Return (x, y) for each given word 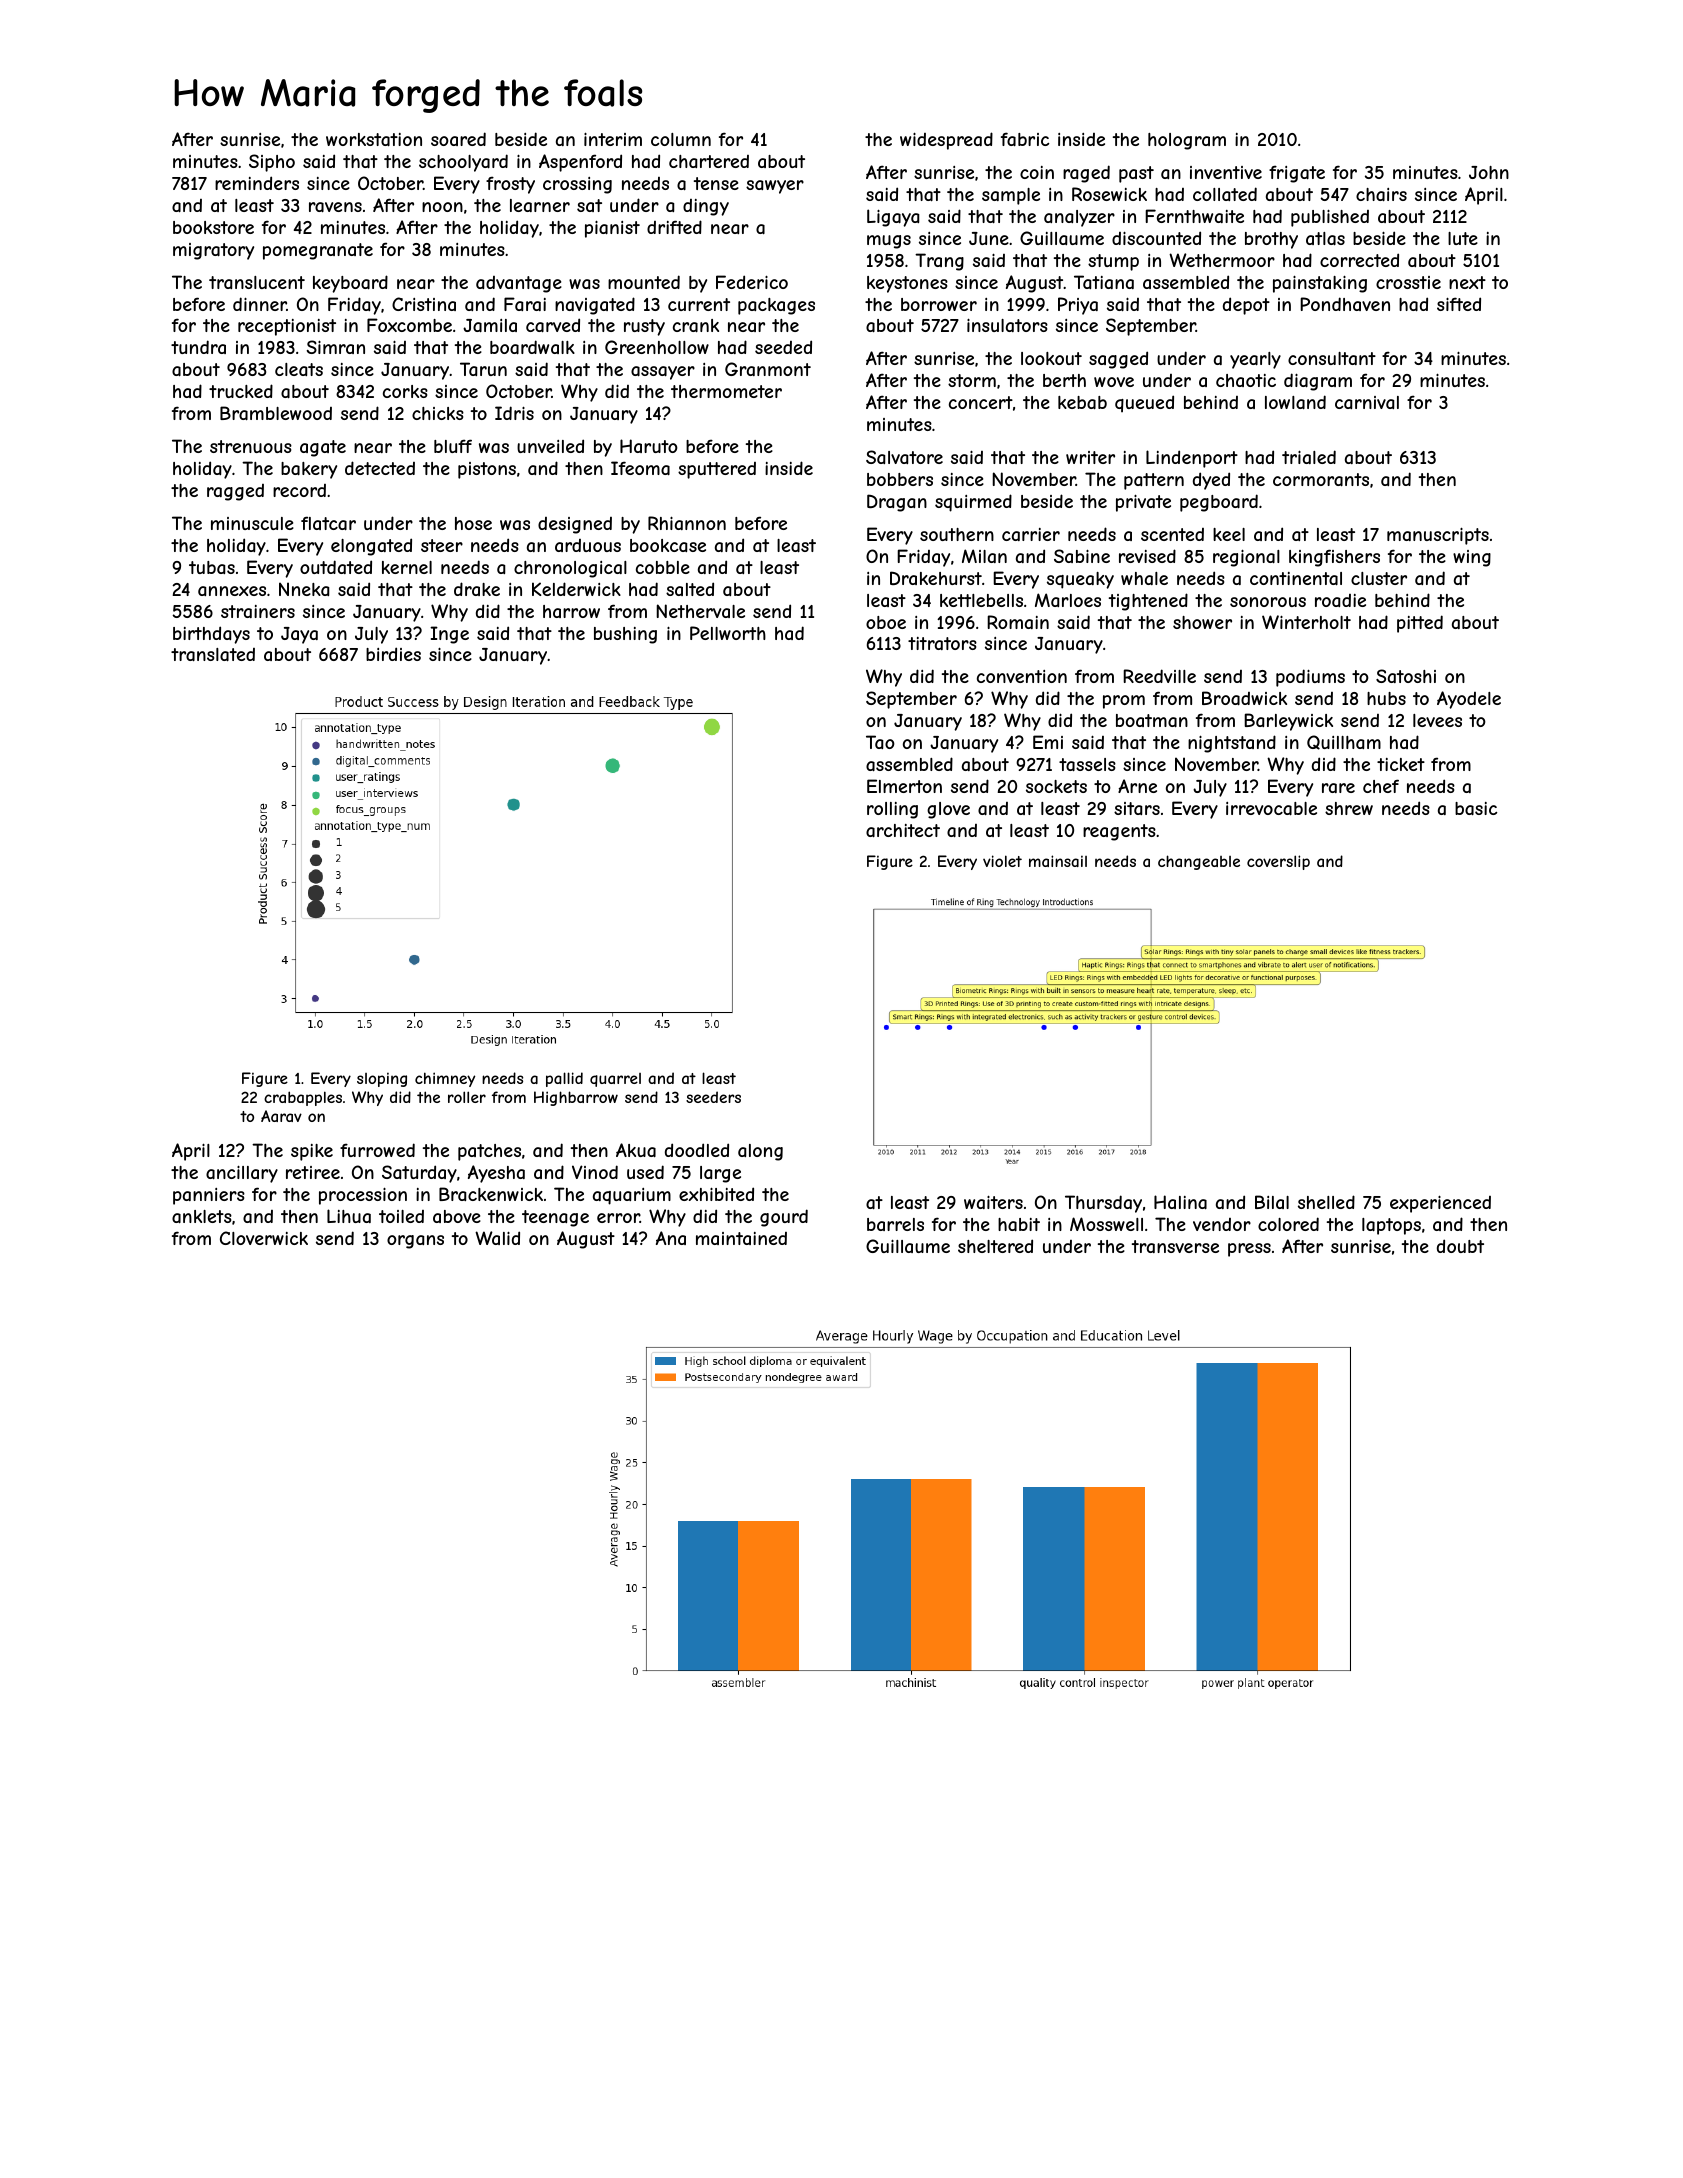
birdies (393, 654)
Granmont (768, 369)
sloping (382, 1080)
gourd (784, 1218)
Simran (336, 347)
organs (415, 1242)
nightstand (1232, 744)
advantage (519, 284)
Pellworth (728, 633)
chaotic (1246, 380)
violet (1002, 861)
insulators (1007, 325)
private (1143, 503)
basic (1476, 808)
